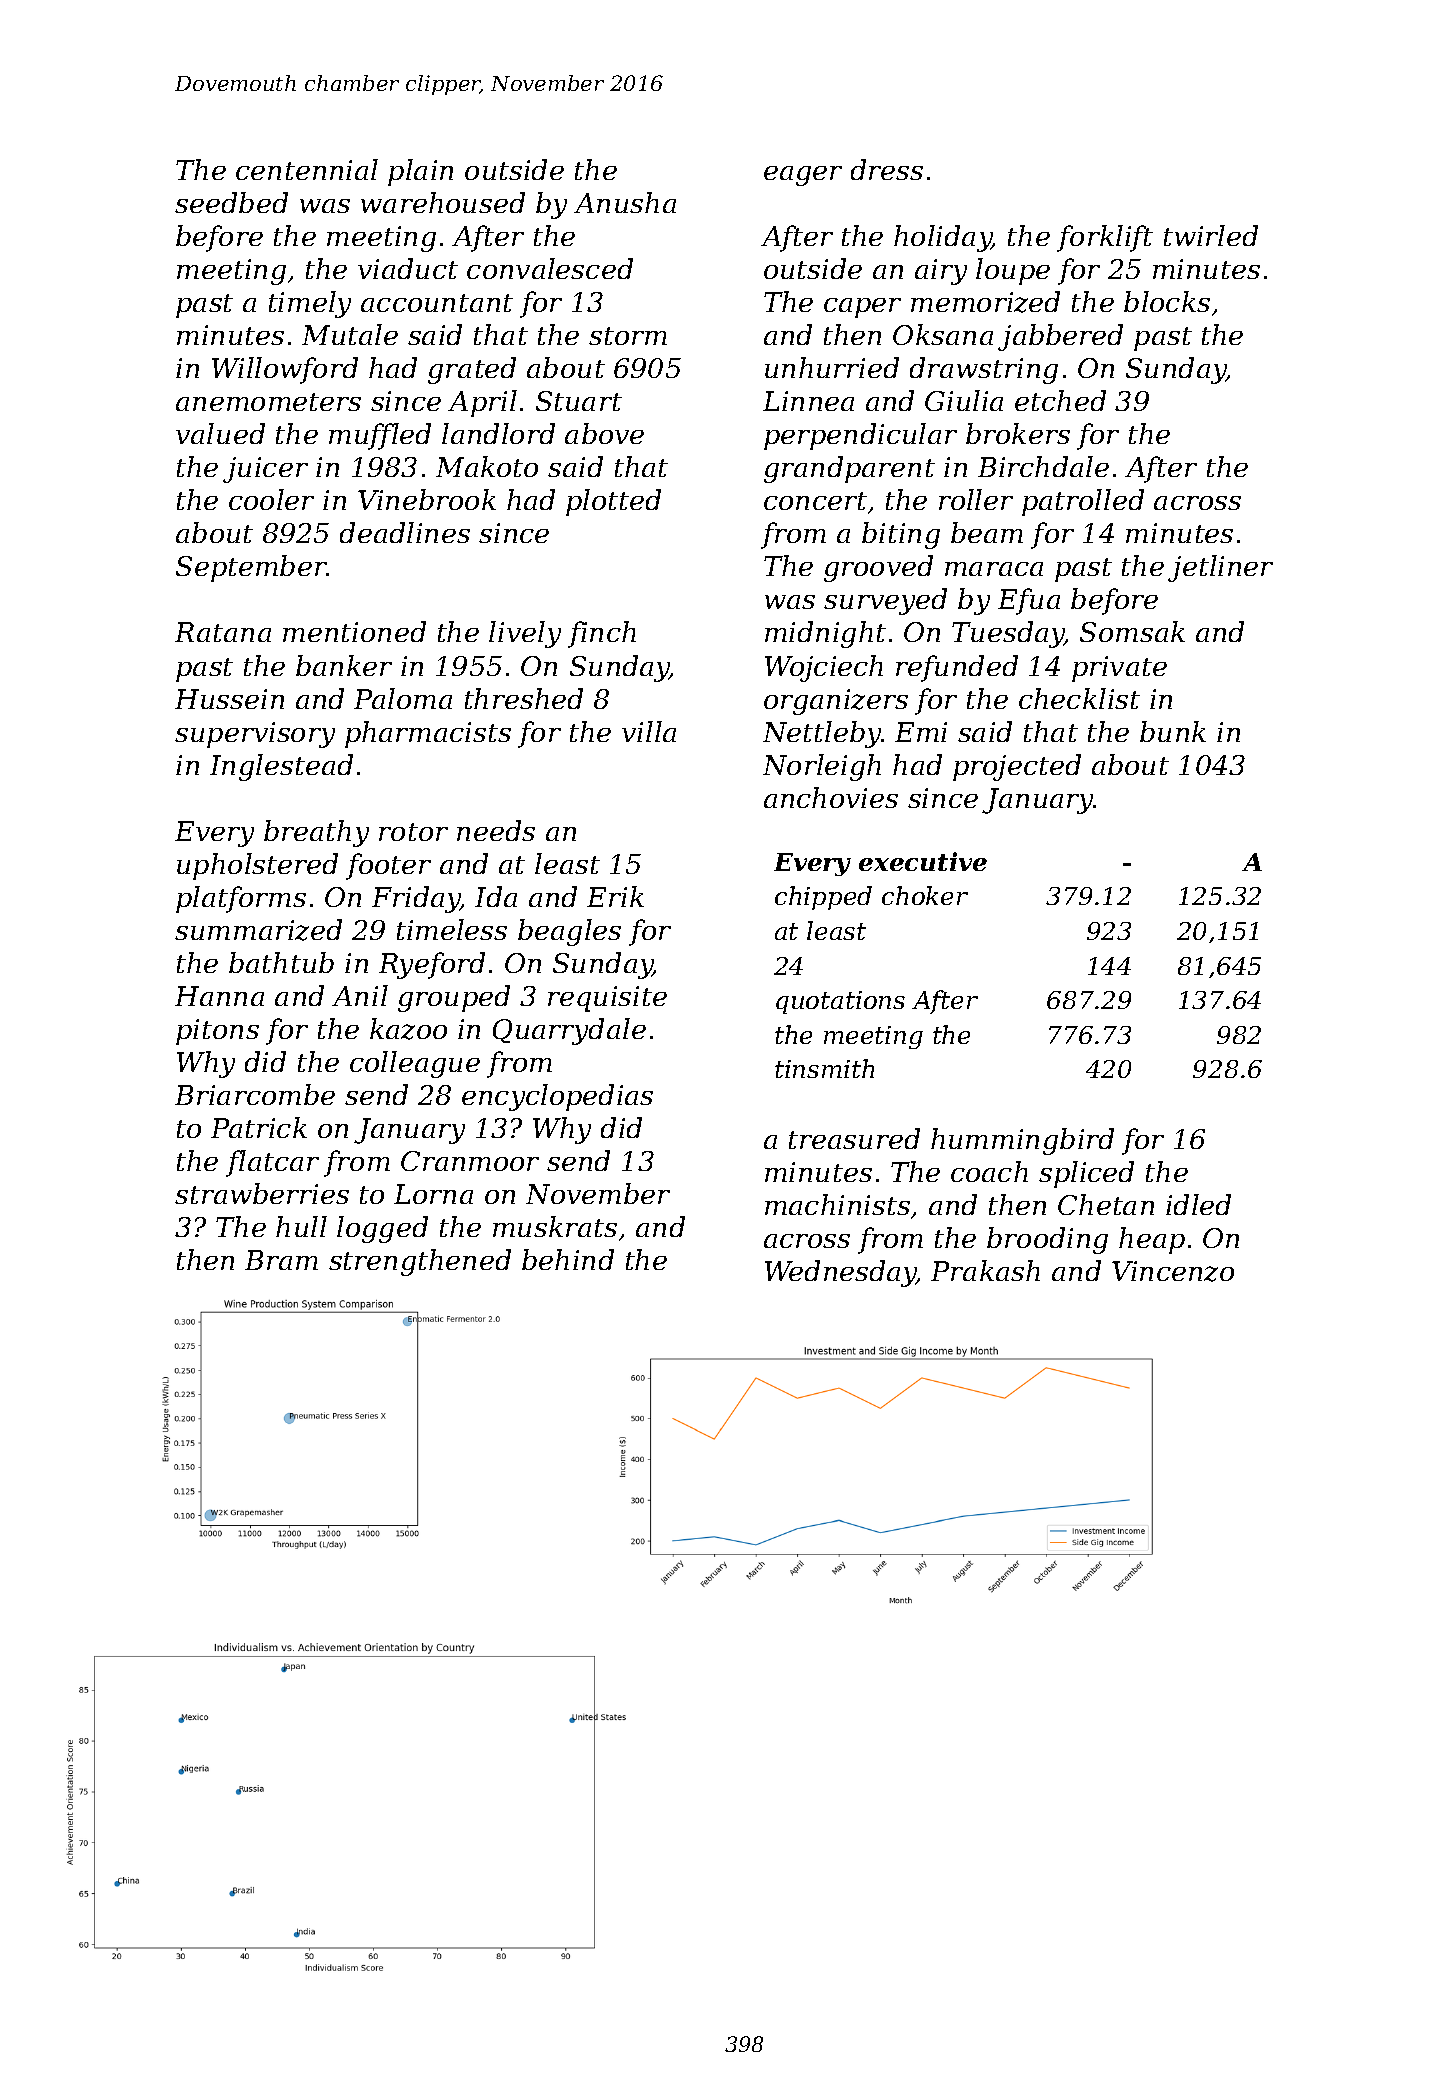 This image has width=1450, height=2100. What do you see at coordinates (557, 1097) in the image?
I see `encyclopedias` at bounding box center [557, 1097].
